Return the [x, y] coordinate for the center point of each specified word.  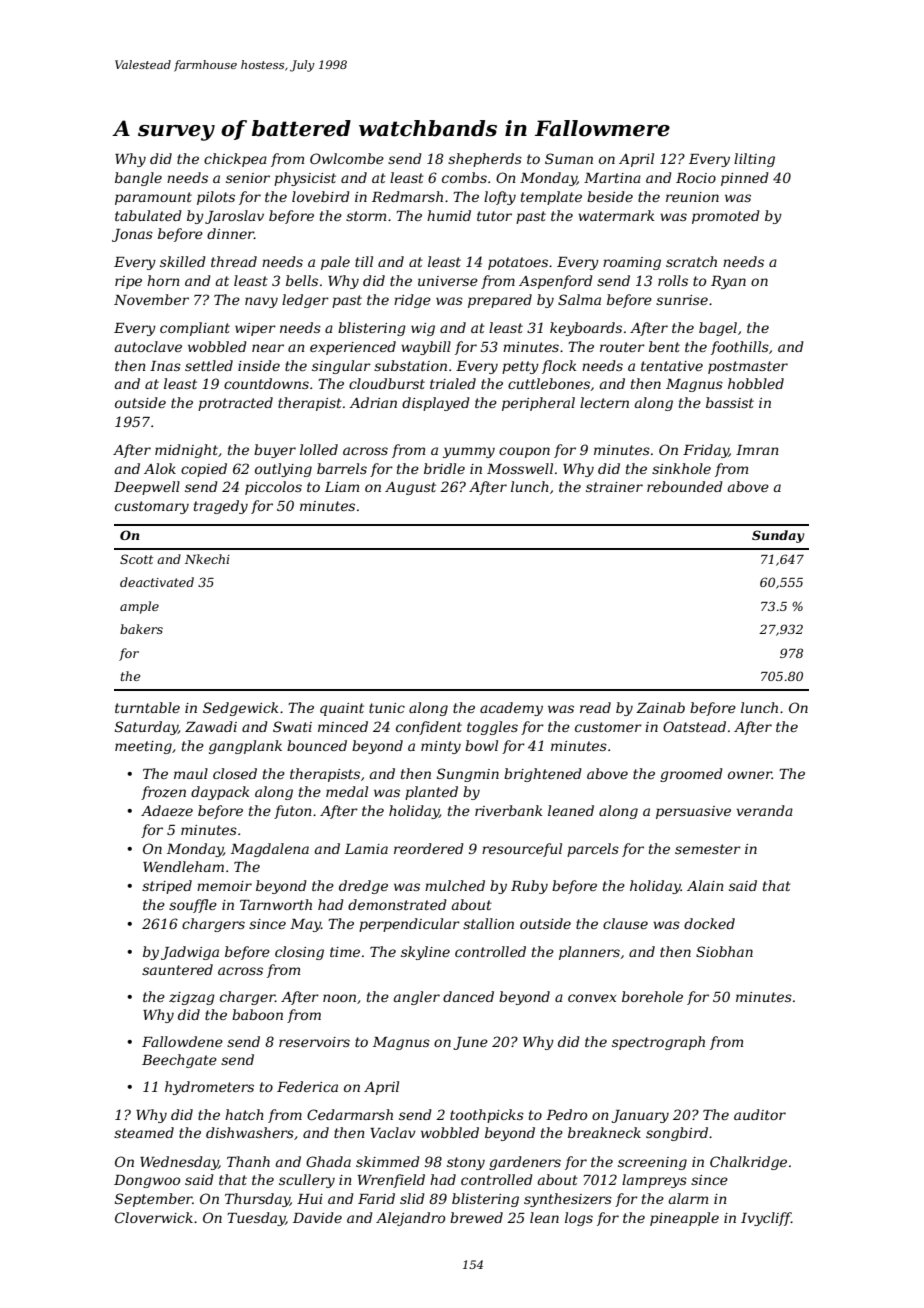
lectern [604, 402]
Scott [136, 559]
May [305, 925]
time [345, 952]
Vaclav [393, 1132]
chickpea [235, 160]
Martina [612, 178]
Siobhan [724, 951]
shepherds [485, 160]
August [410, 488]
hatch [244, 1114]
